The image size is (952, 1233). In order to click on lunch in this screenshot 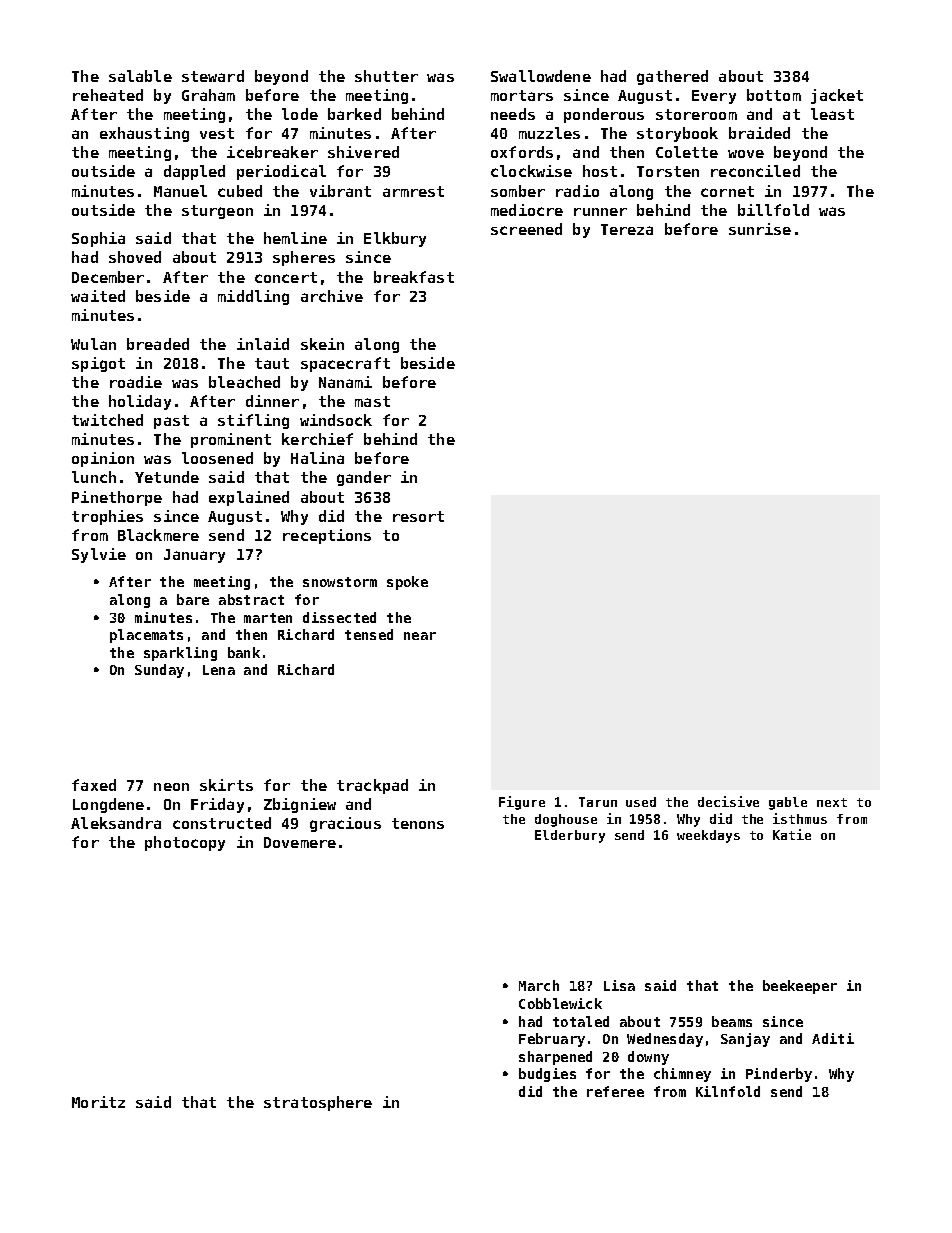, I will do `click(94, 477)`.
